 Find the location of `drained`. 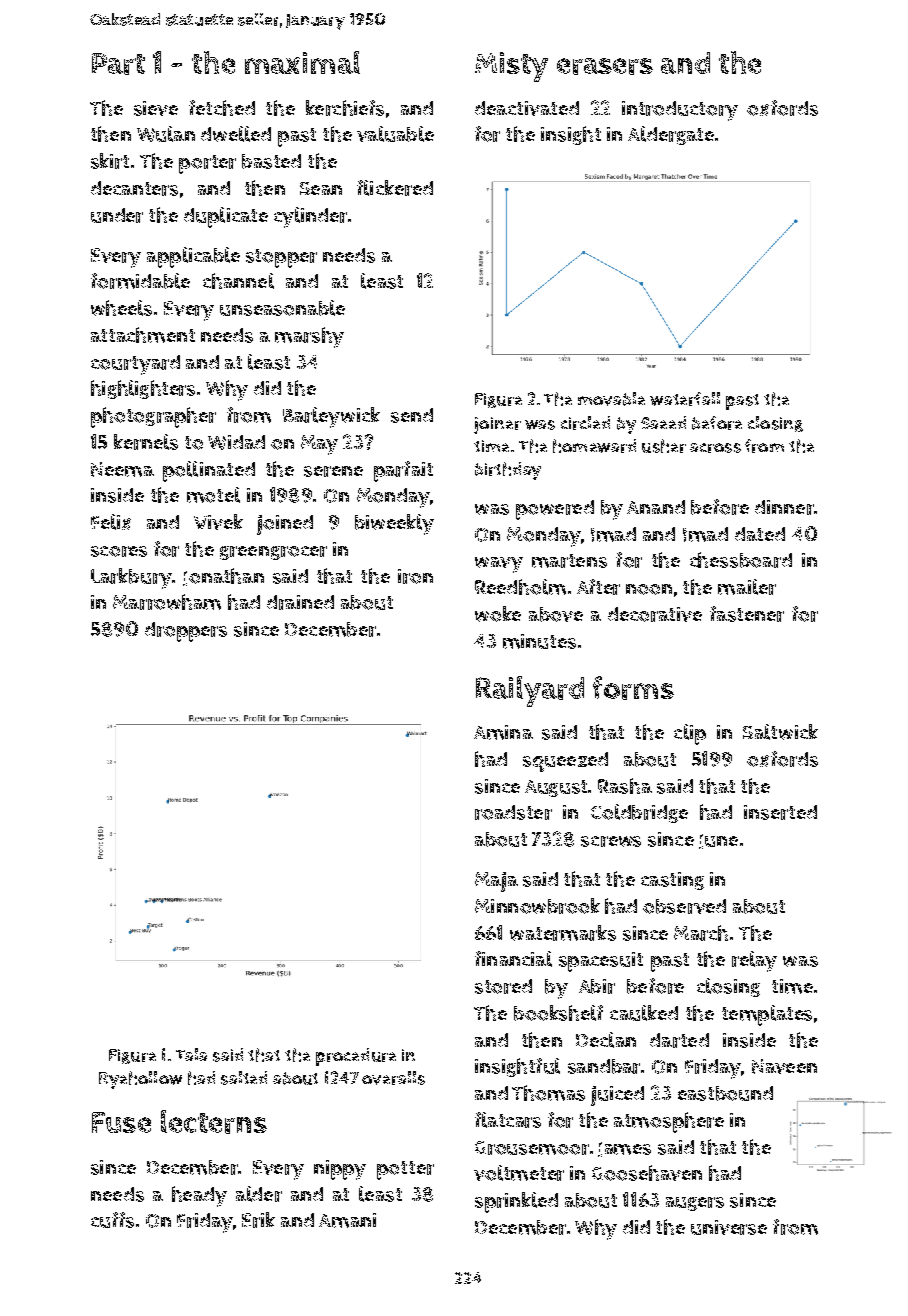

drained is located at coordinates (300, 602).
